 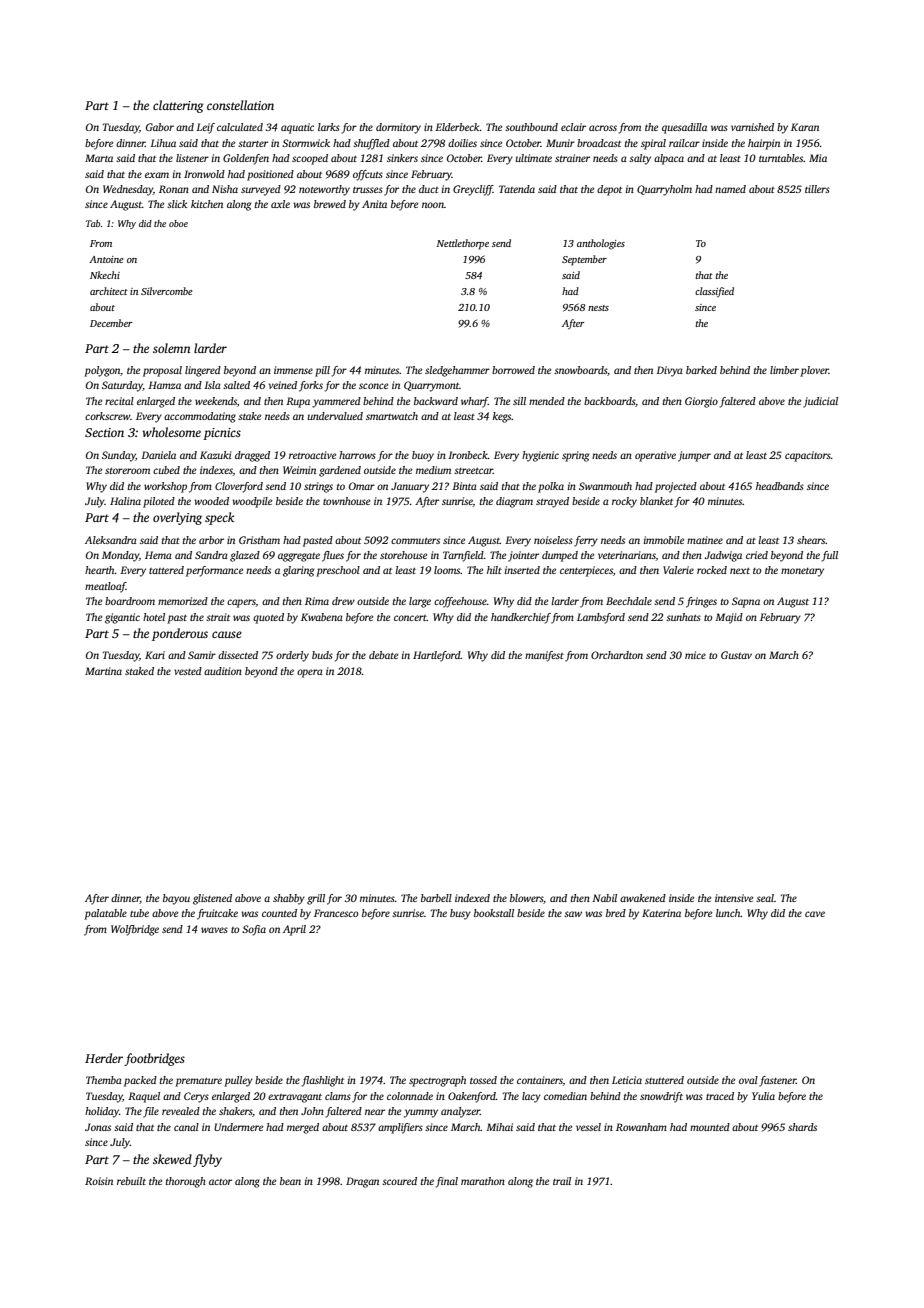 I want to click on containers, so click(x=540, y=1081).
